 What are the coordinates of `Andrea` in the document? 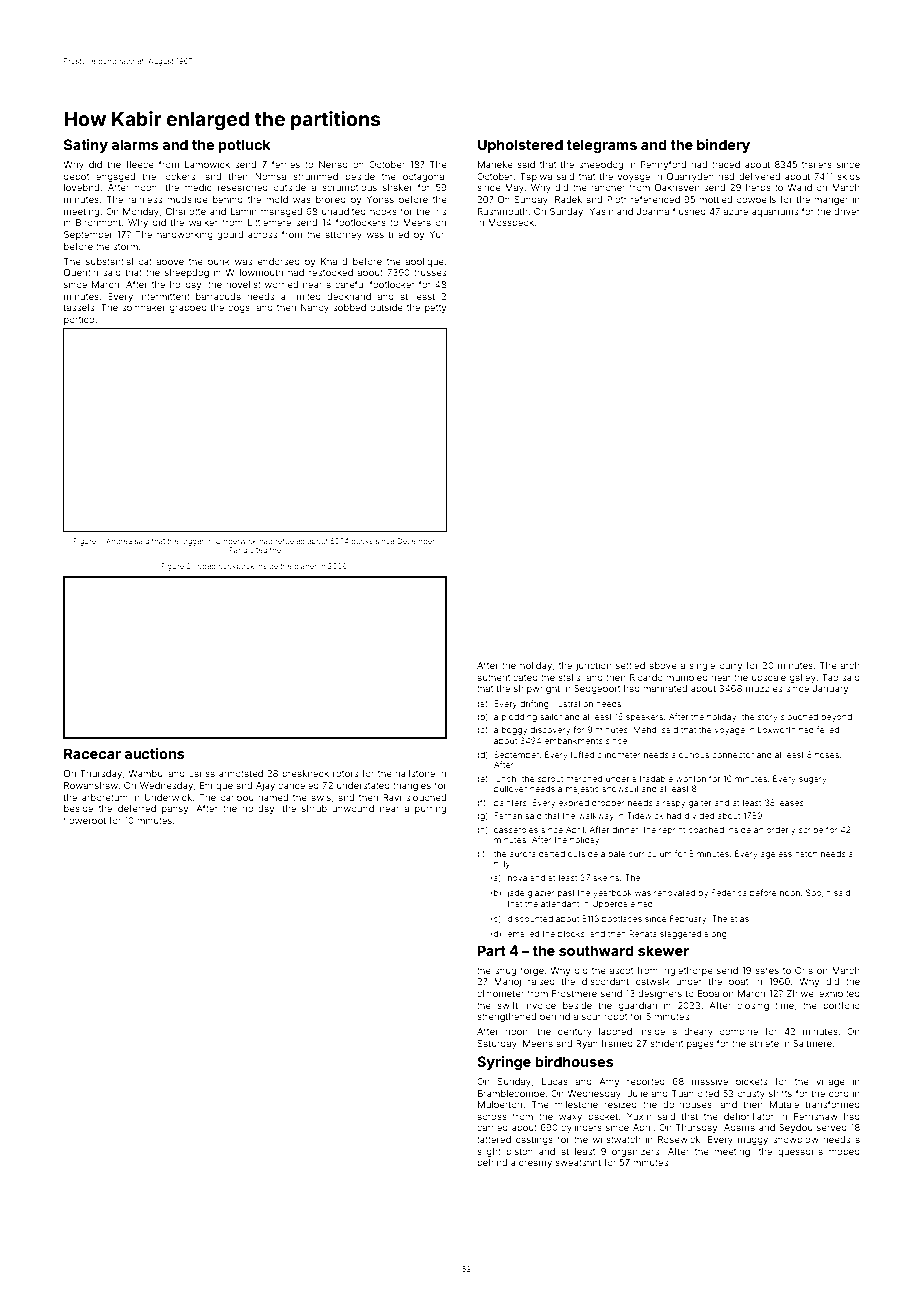 It's located at (119, 541).
